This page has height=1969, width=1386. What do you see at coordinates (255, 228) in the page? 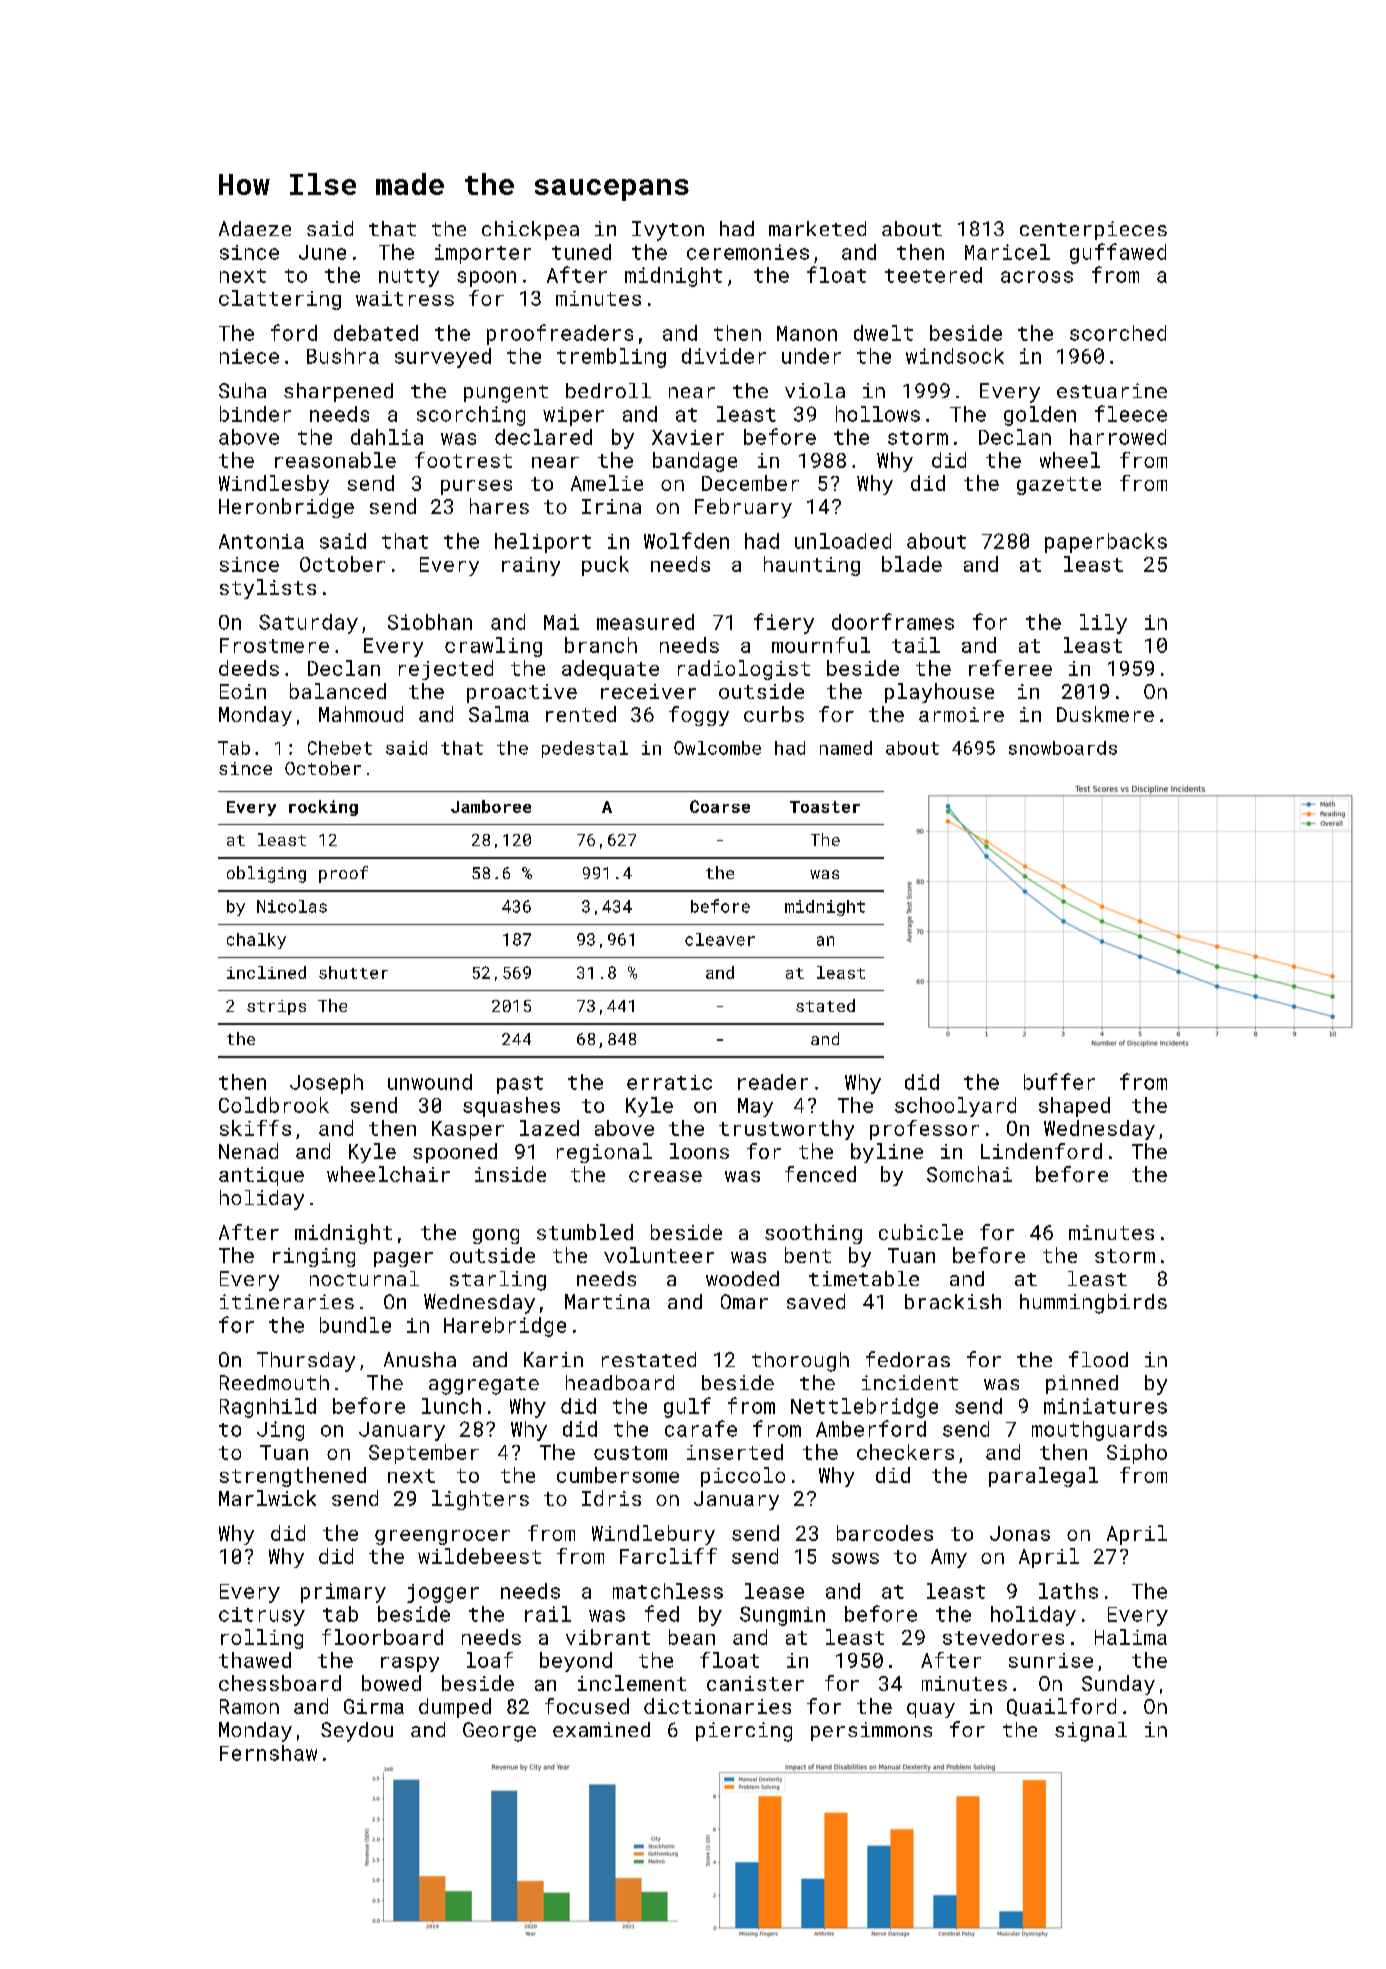
I see `Adaeze` at bounding box center [255, 228].
